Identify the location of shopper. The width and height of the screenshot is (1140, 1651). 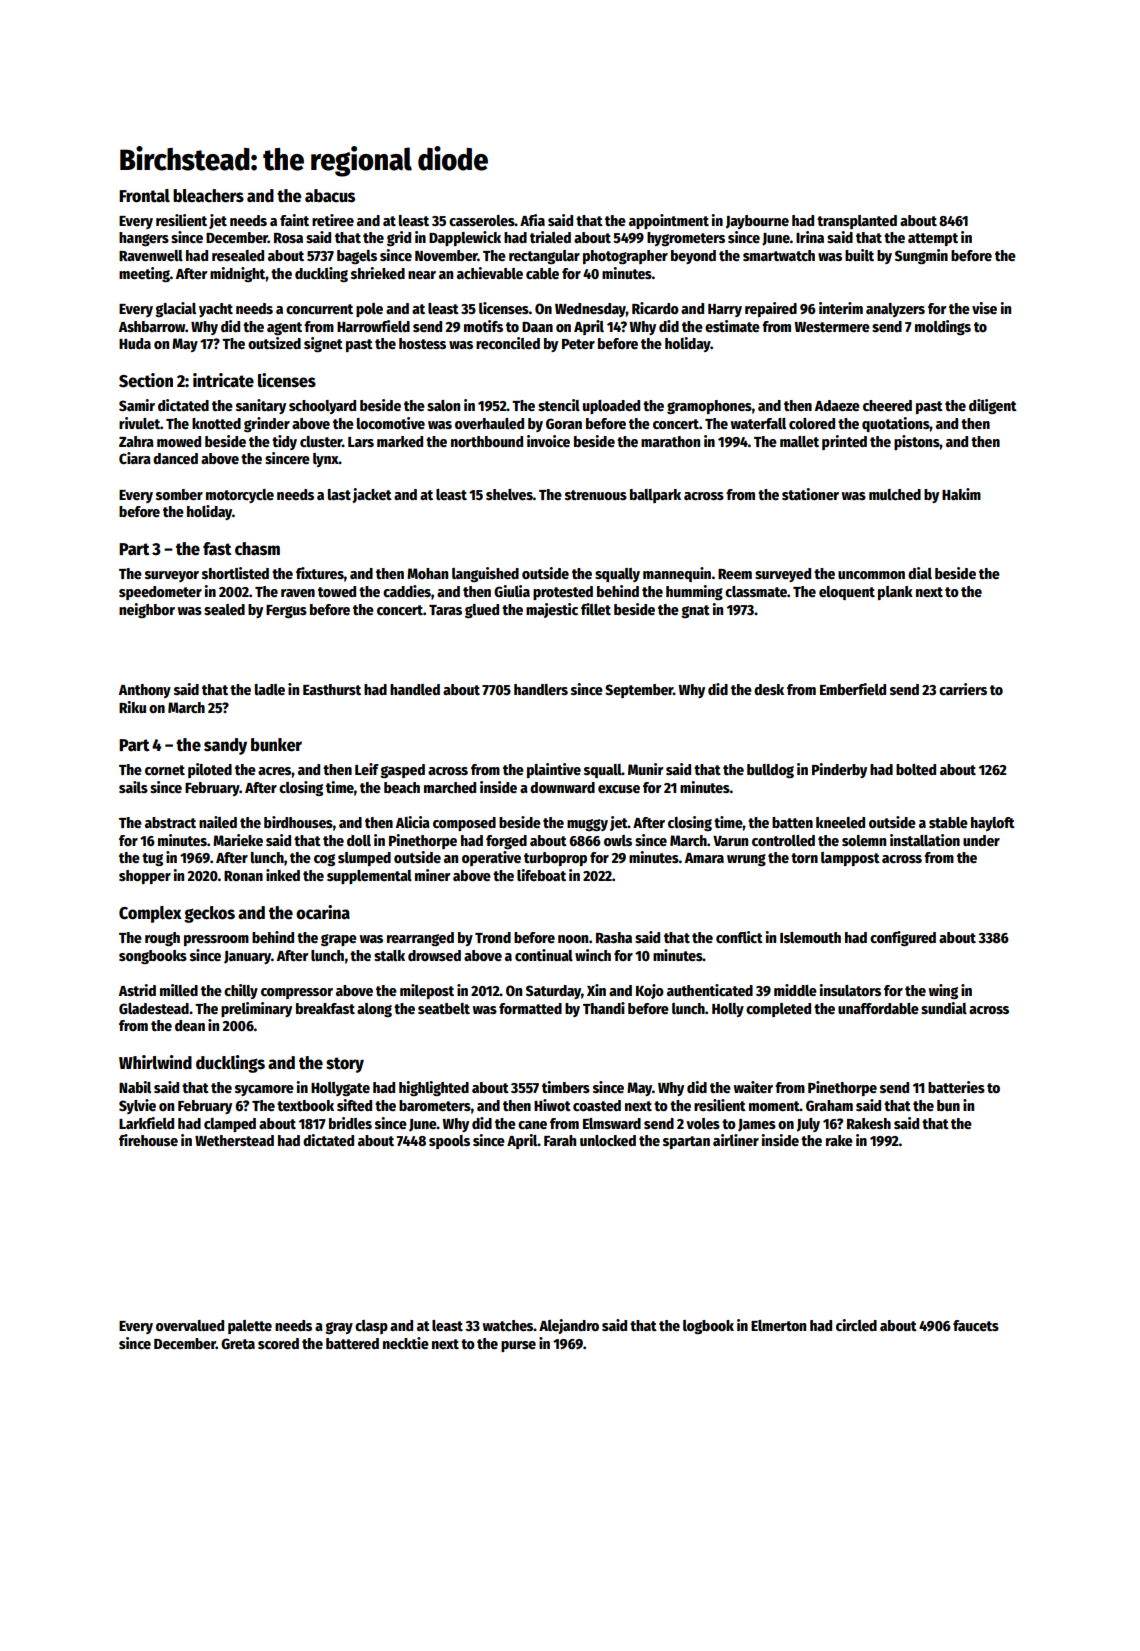
(145, 877).
